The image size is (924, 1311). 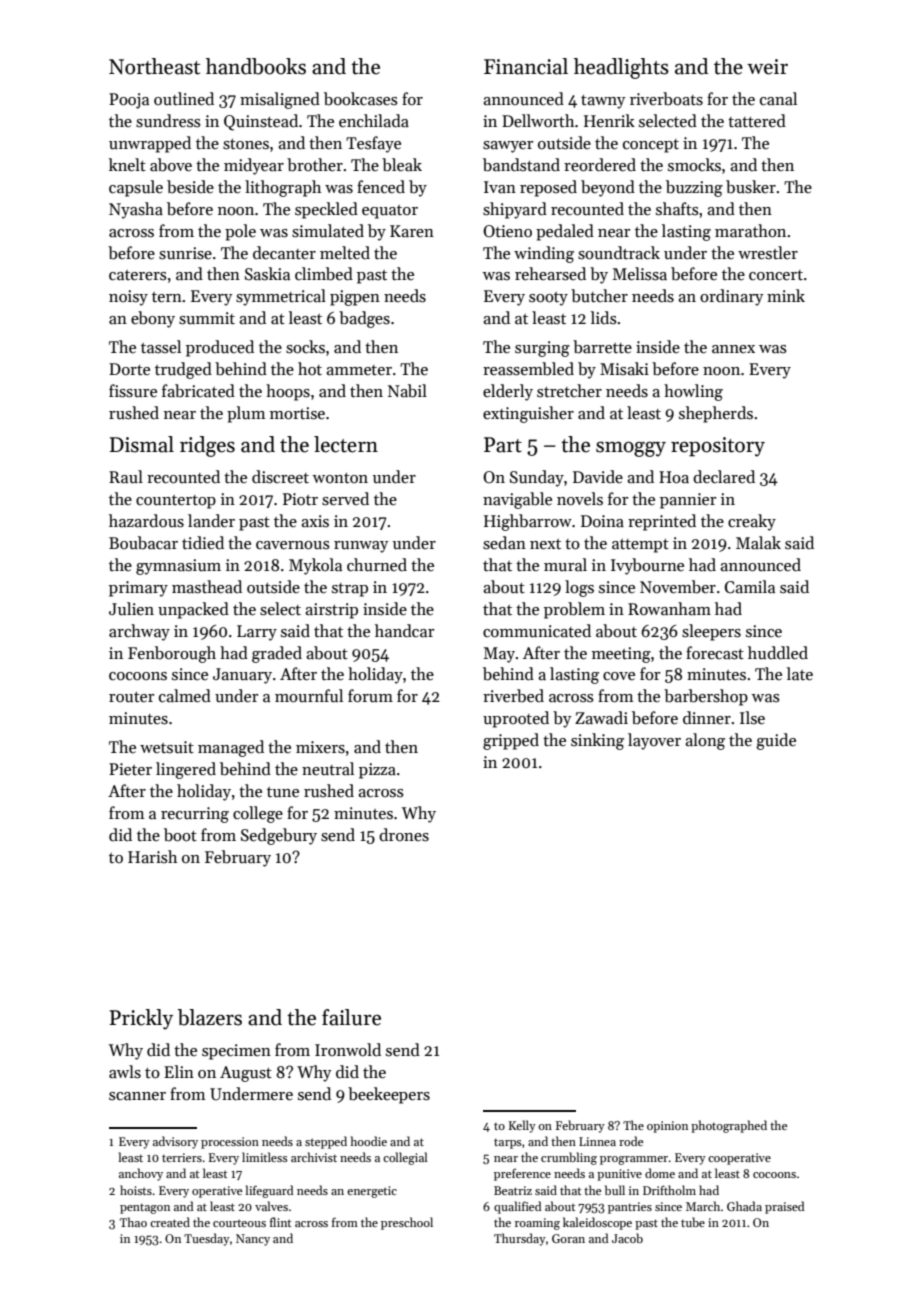 What do you see at coordinates (404, 835) in the page?
I see `drones` at bounding box center [404, 835].
